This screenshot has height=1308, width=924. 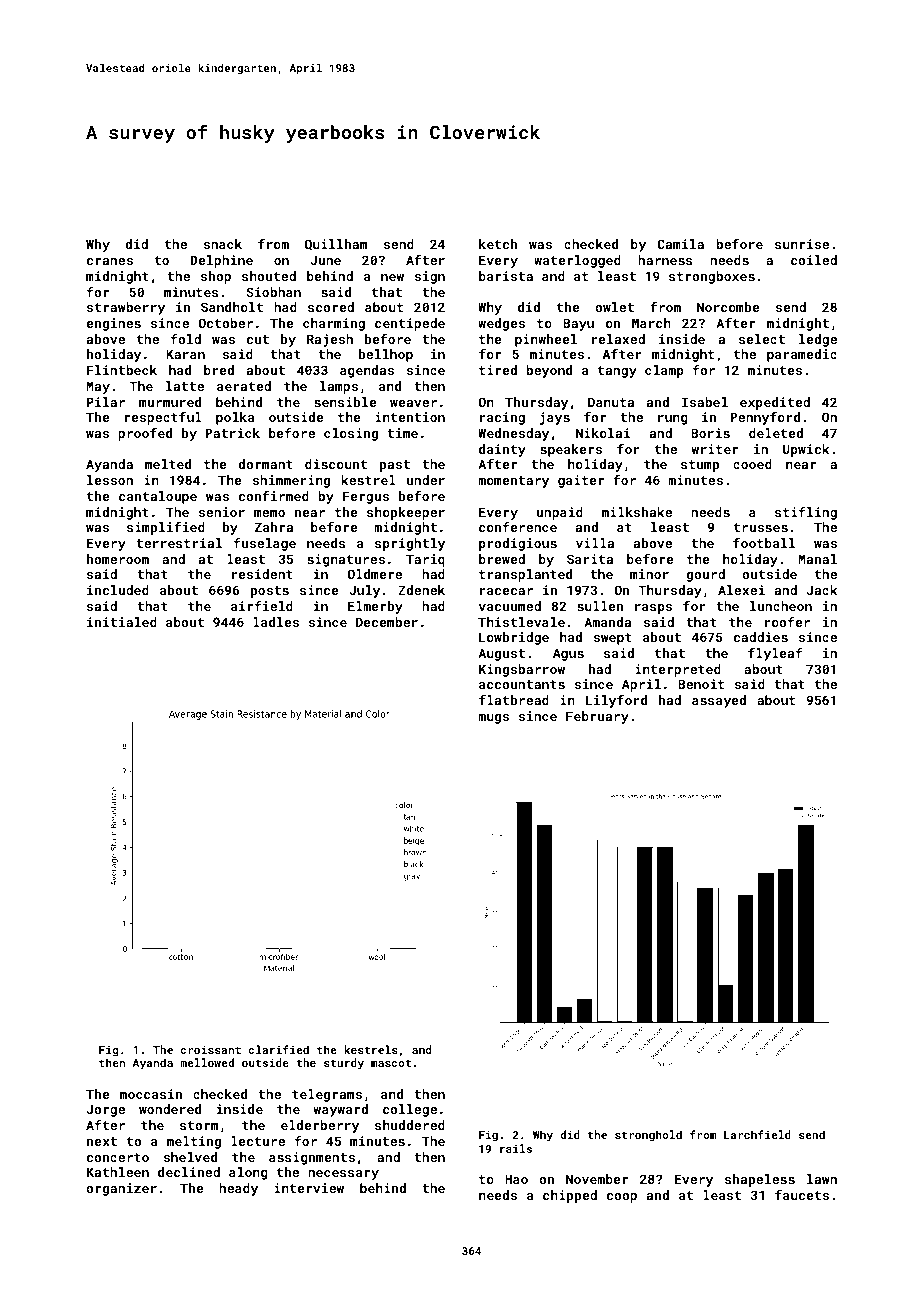 I want to click on Rajesh, so click(x=330, y=340).
